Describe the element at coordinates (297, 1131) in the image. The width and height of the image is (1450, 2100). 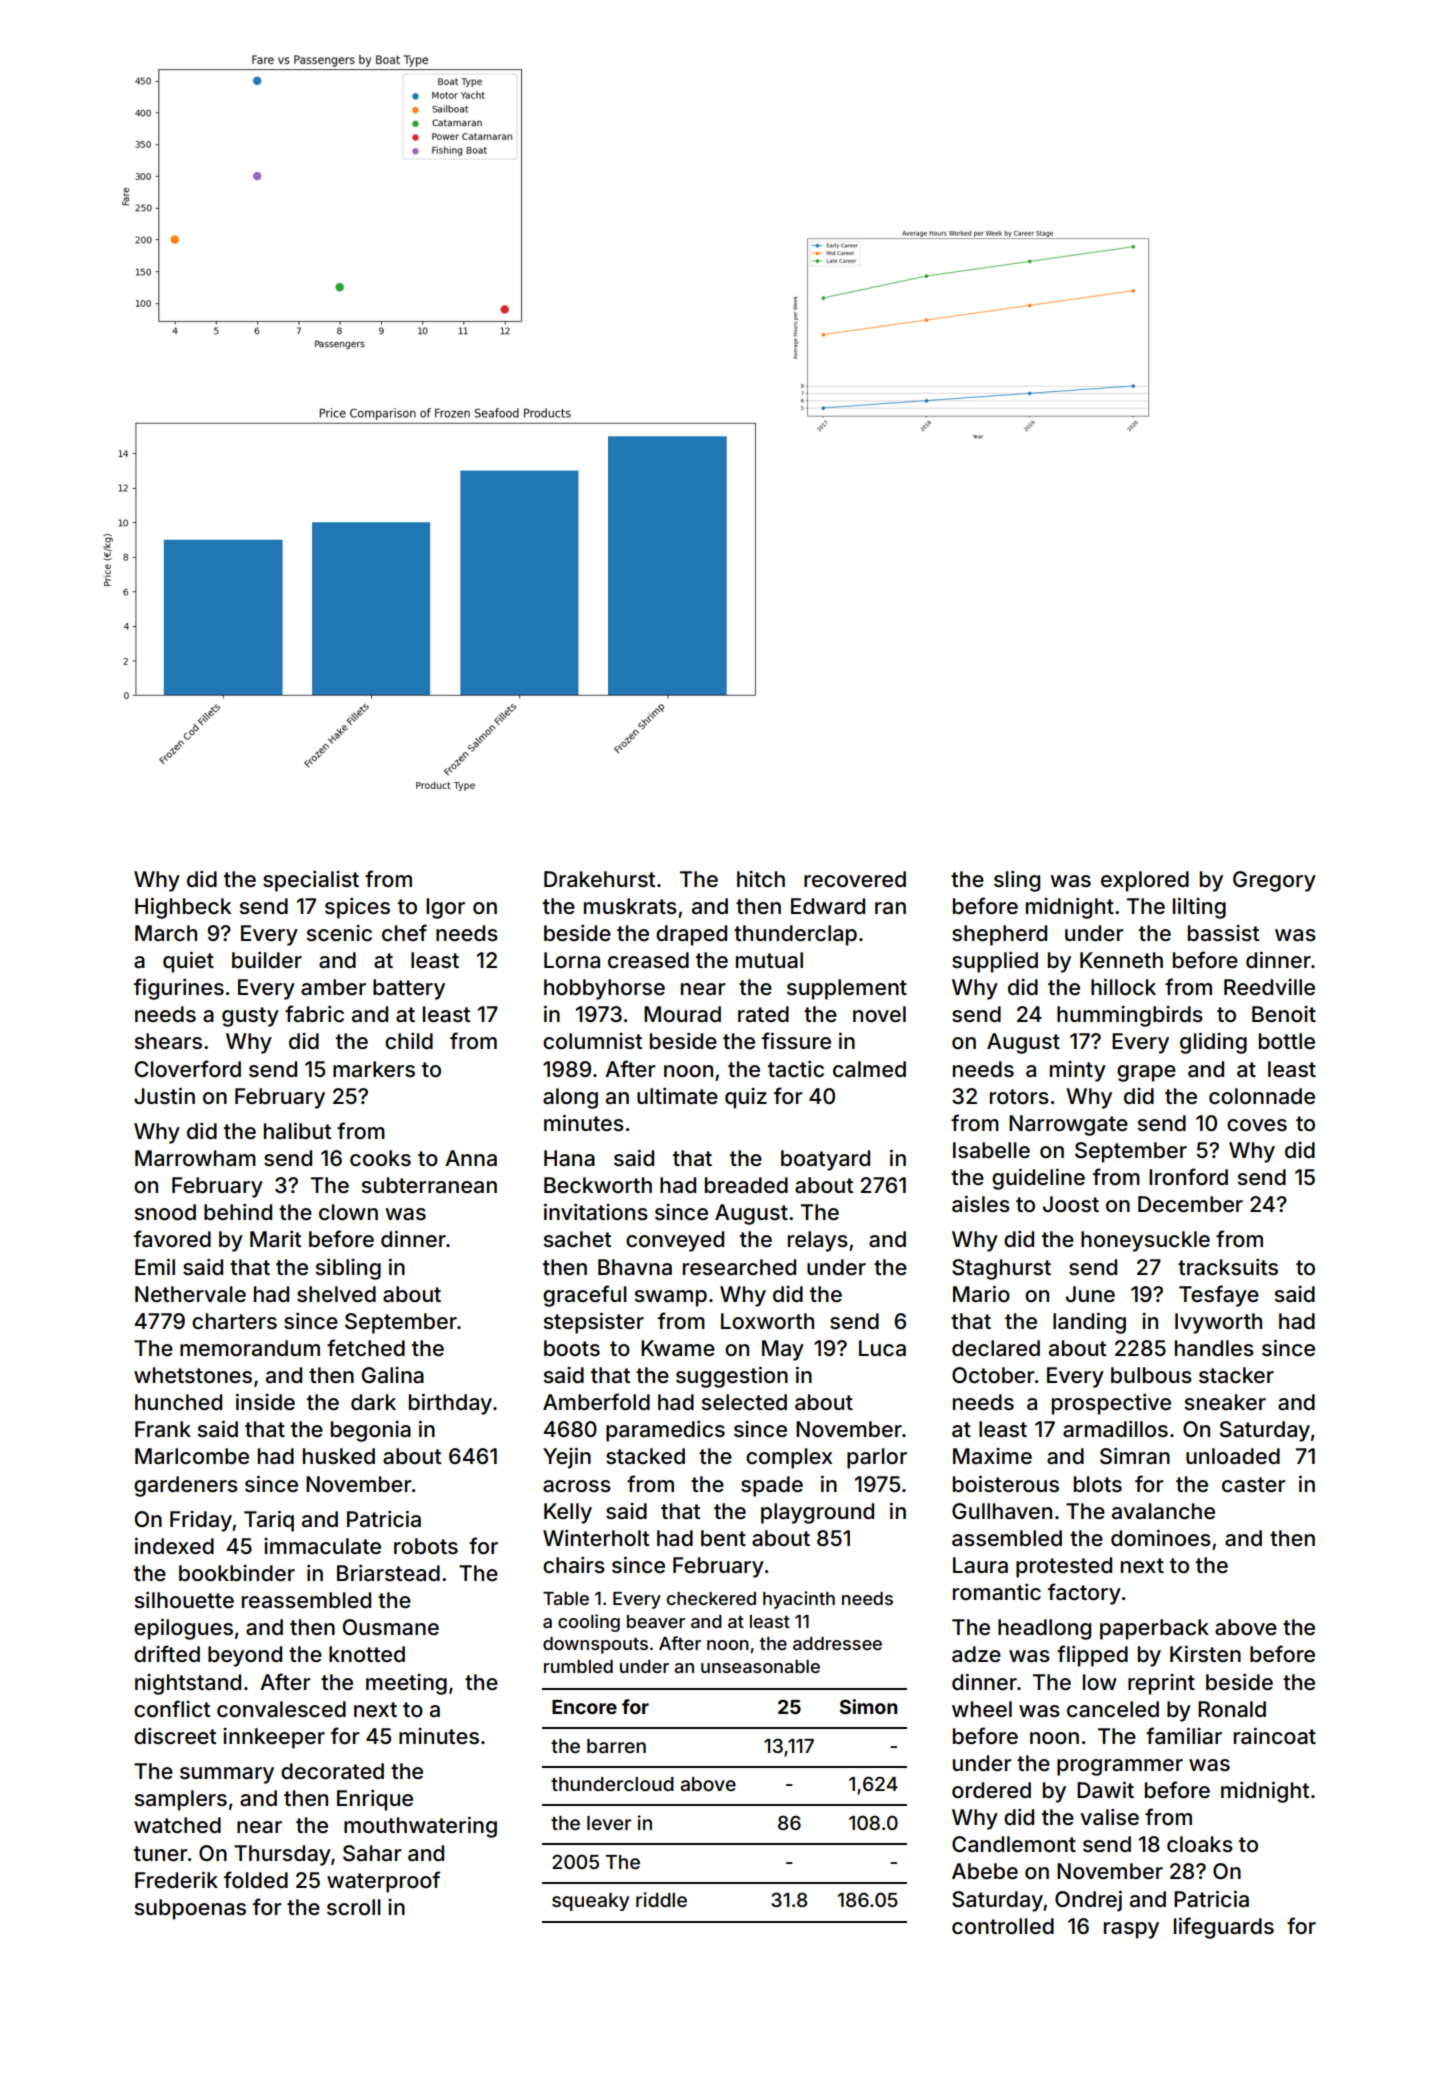
I see `halibut` at that location.
